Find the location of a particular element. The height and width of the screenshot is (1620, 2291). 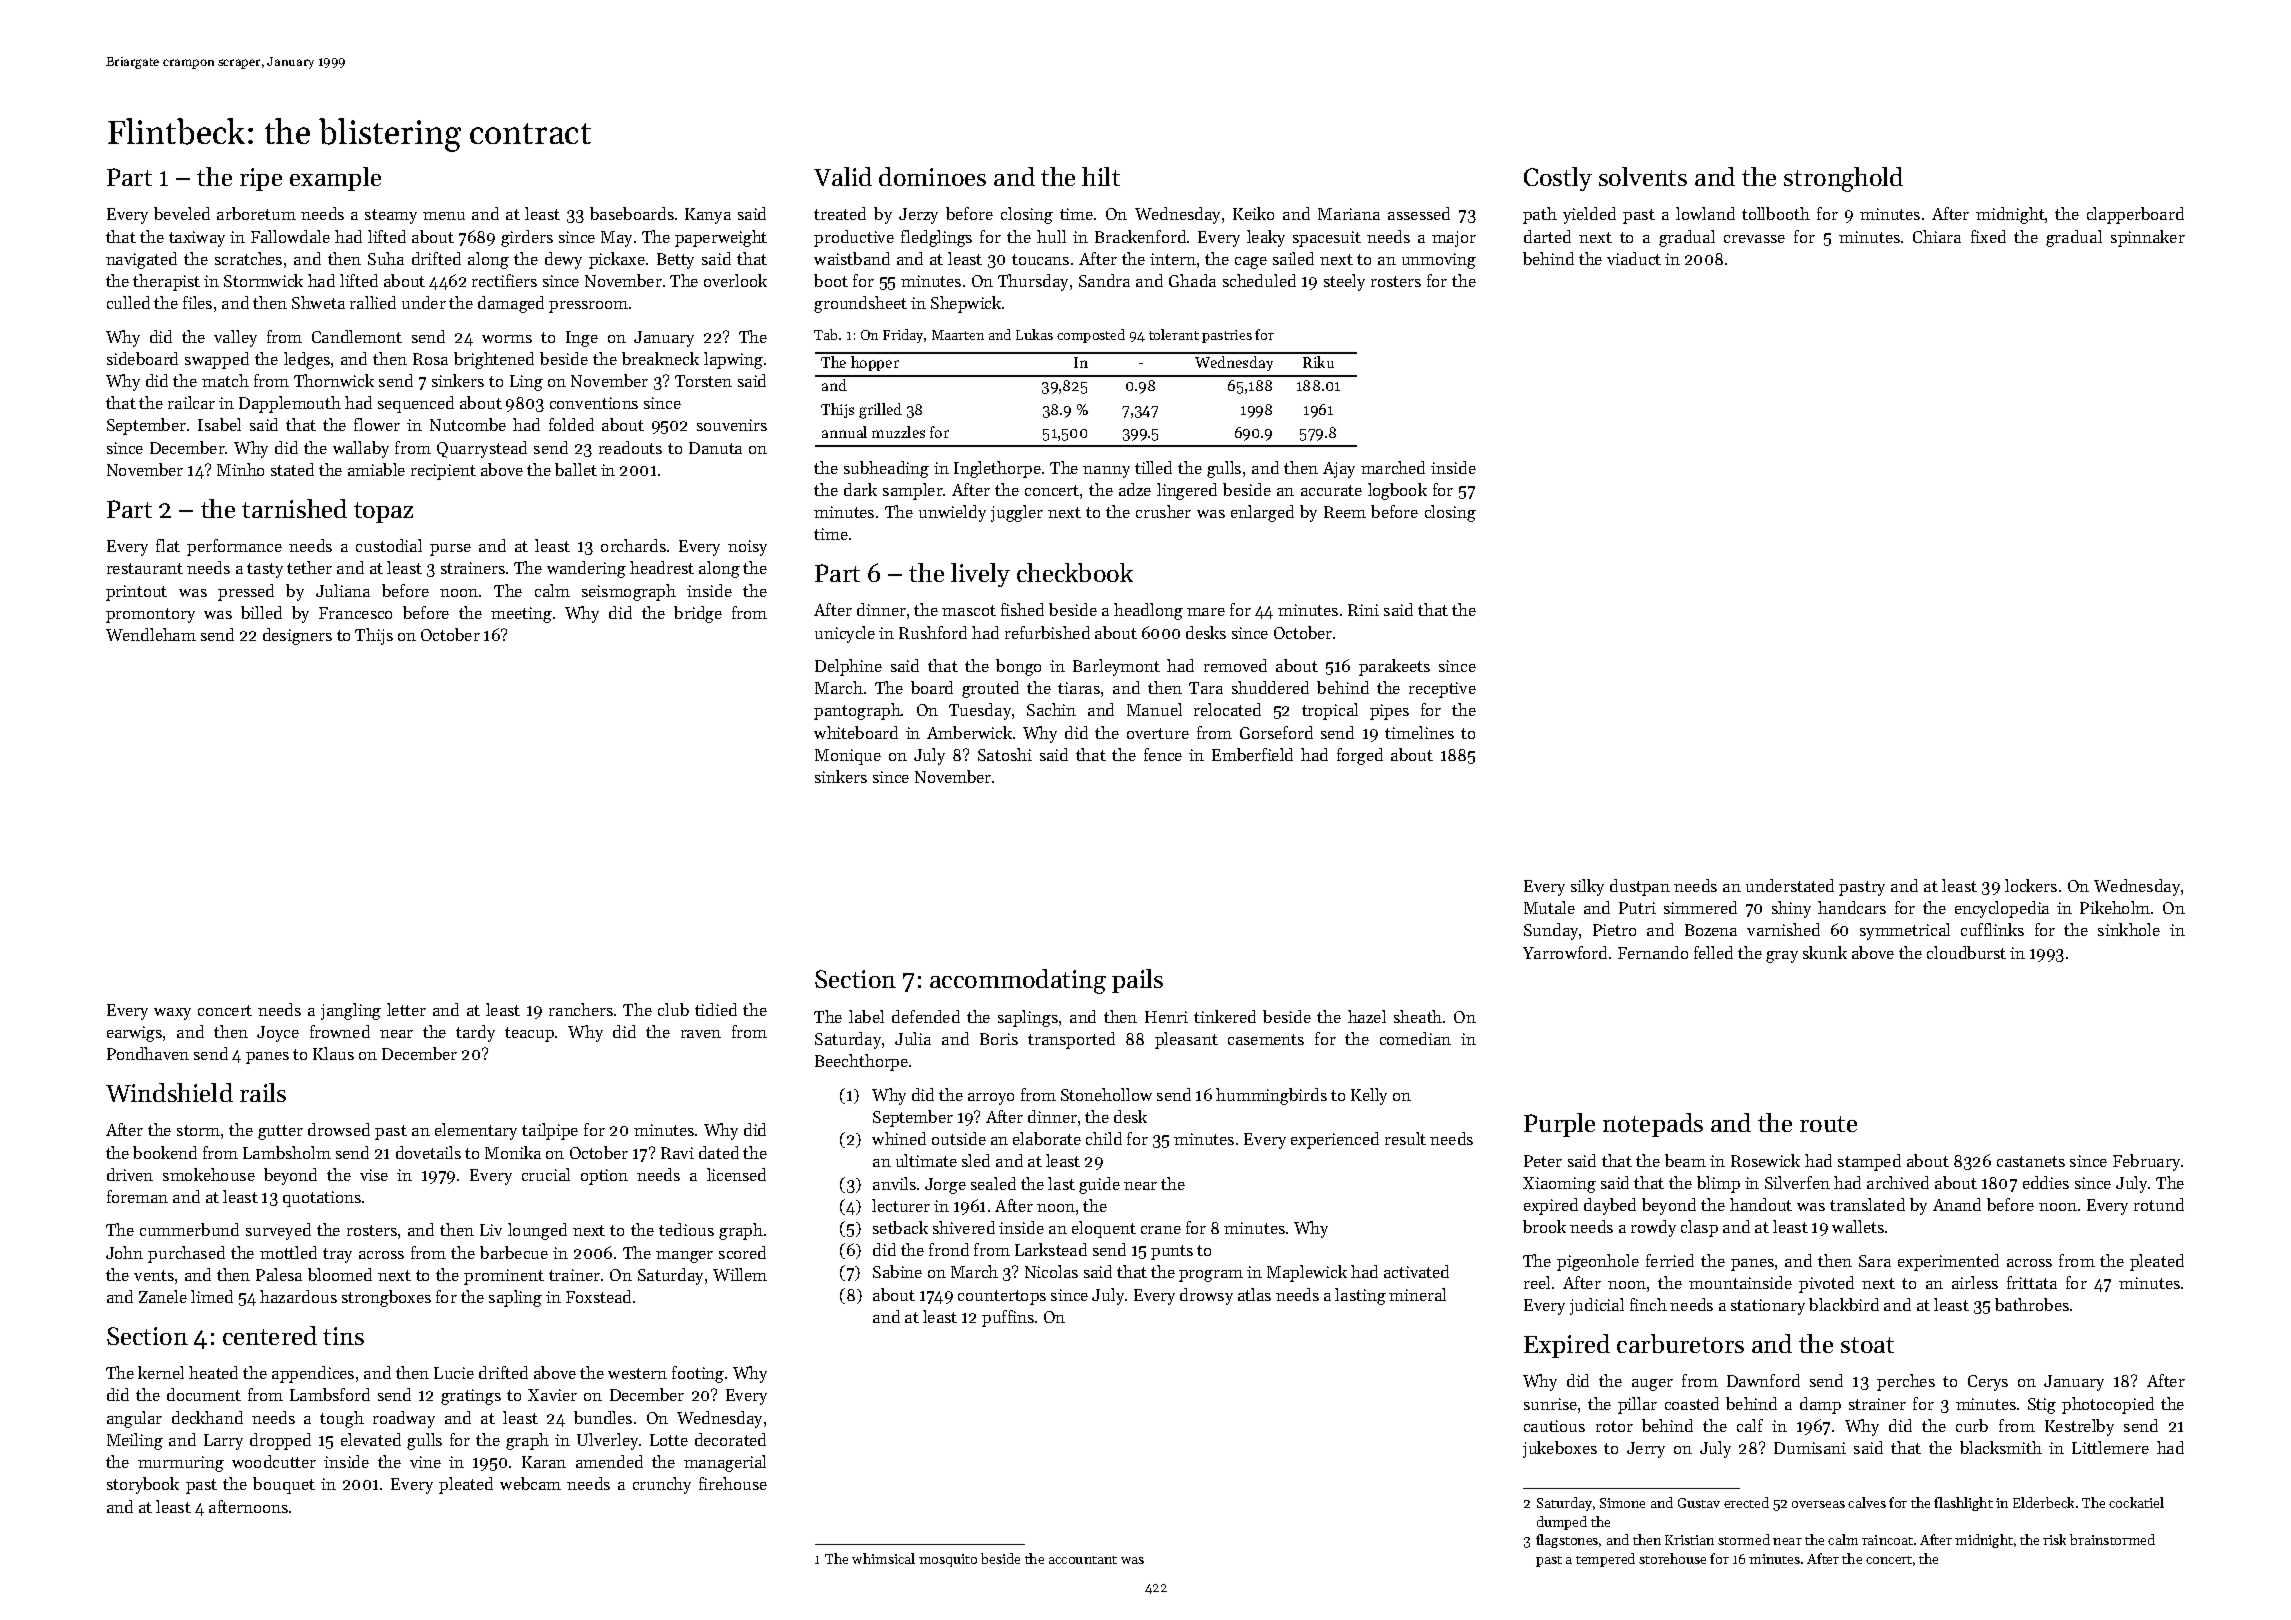

dominoes is located at coordinates (932, 176).
